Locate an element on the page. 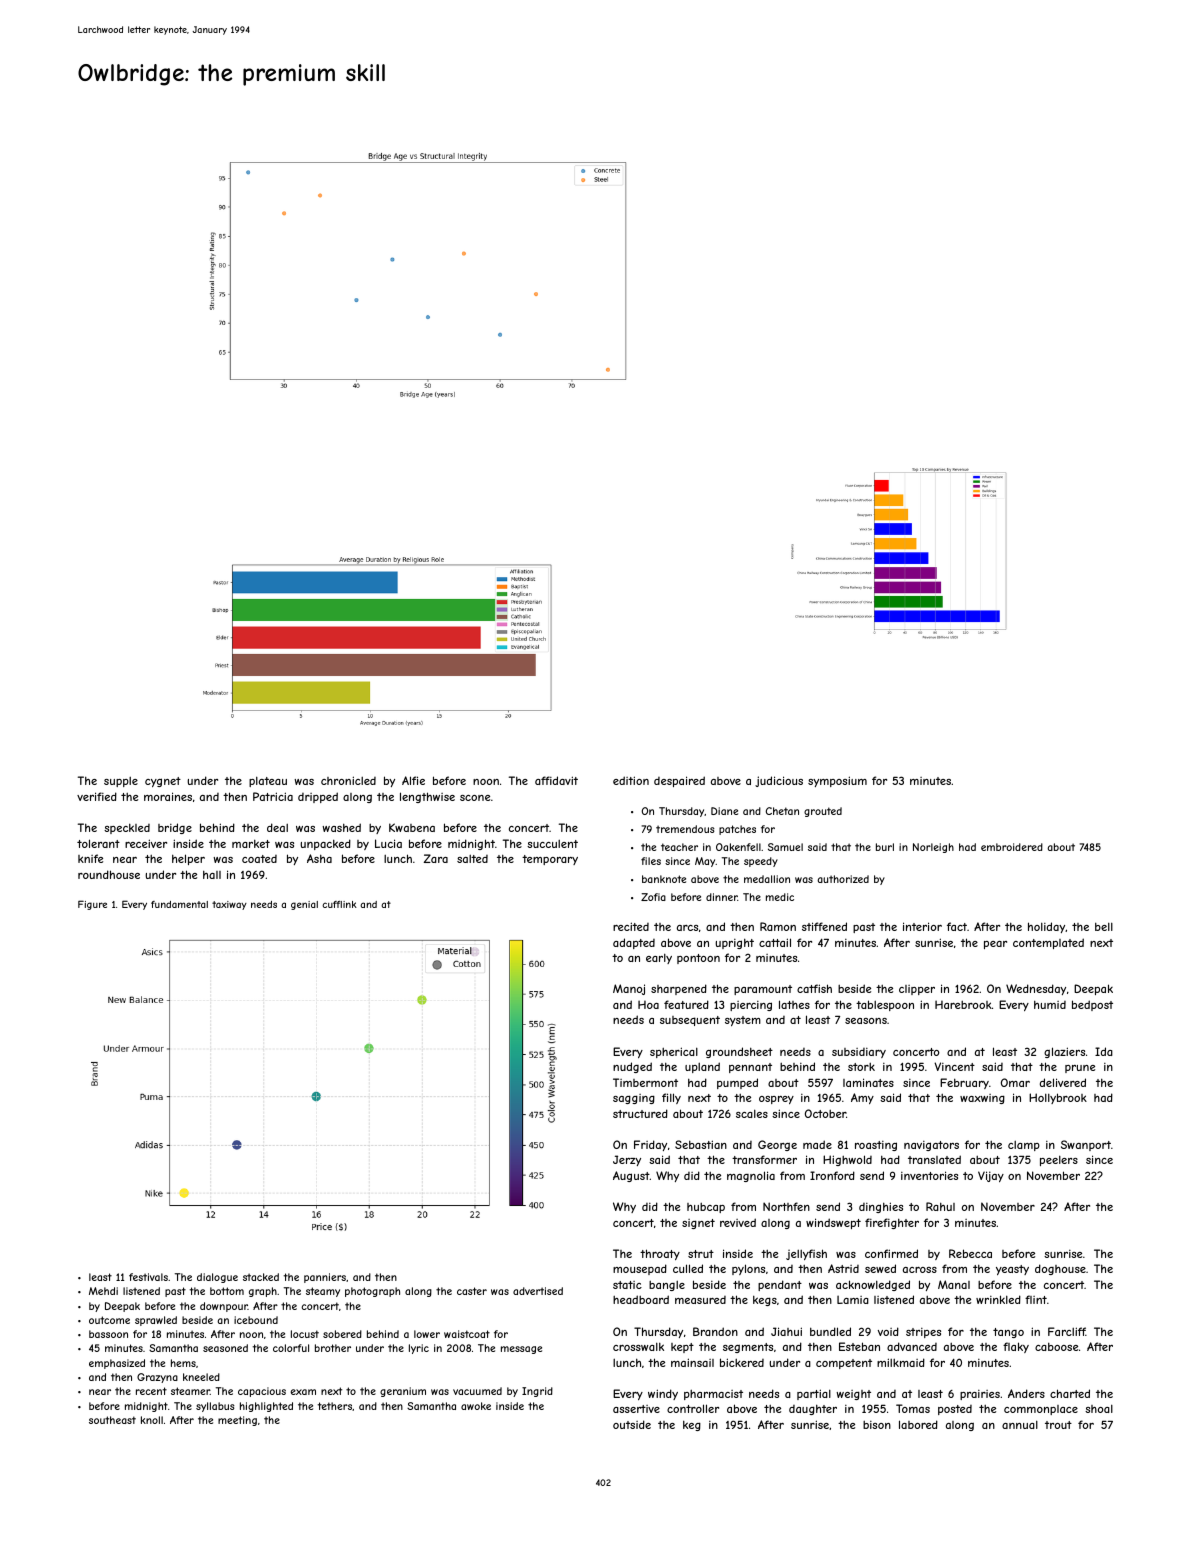  caster is located at coordinates (472, 1291).
